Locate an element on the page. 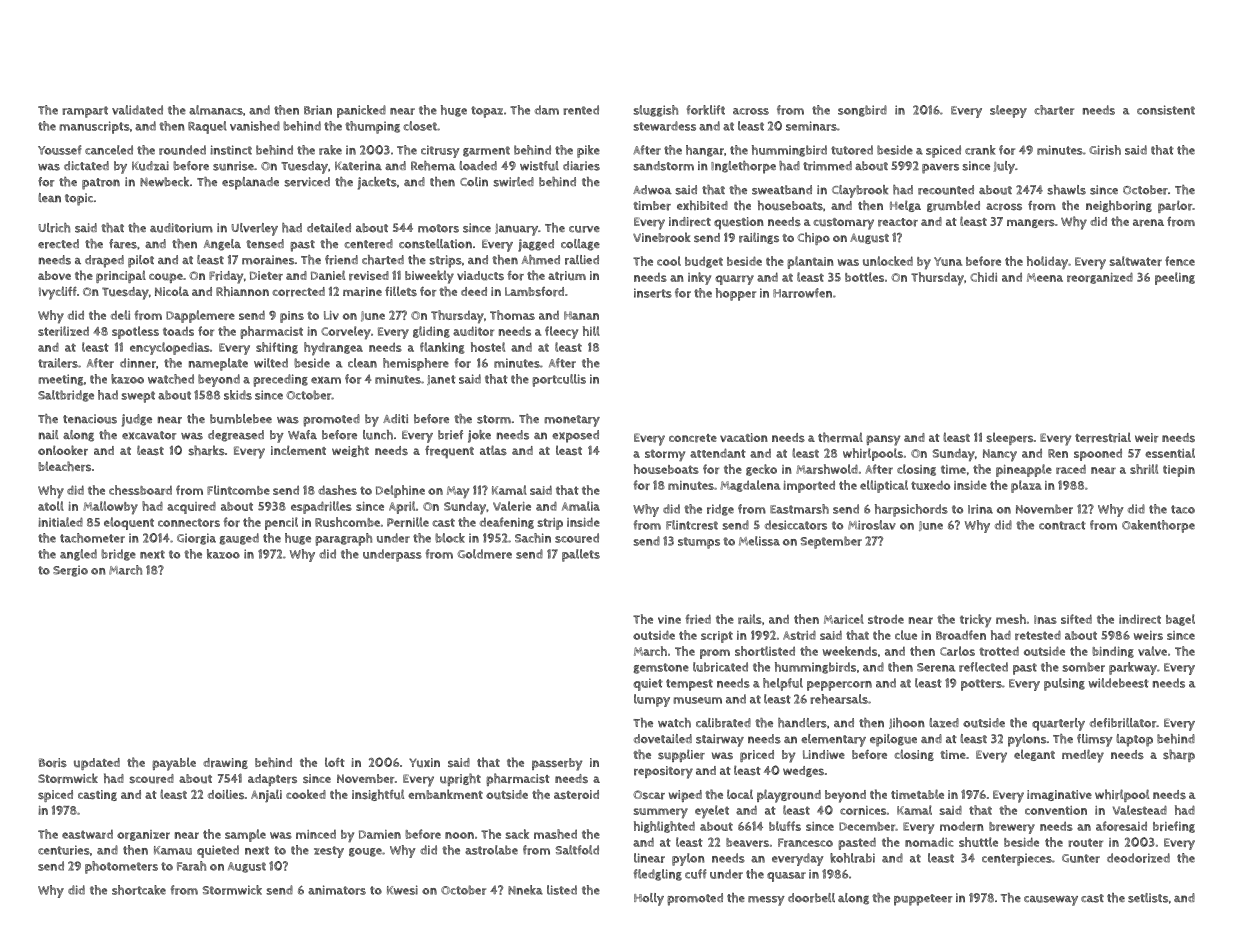 The image size is (1233, 952). Oakenthorpe is located at coordinates (1158, 526).
